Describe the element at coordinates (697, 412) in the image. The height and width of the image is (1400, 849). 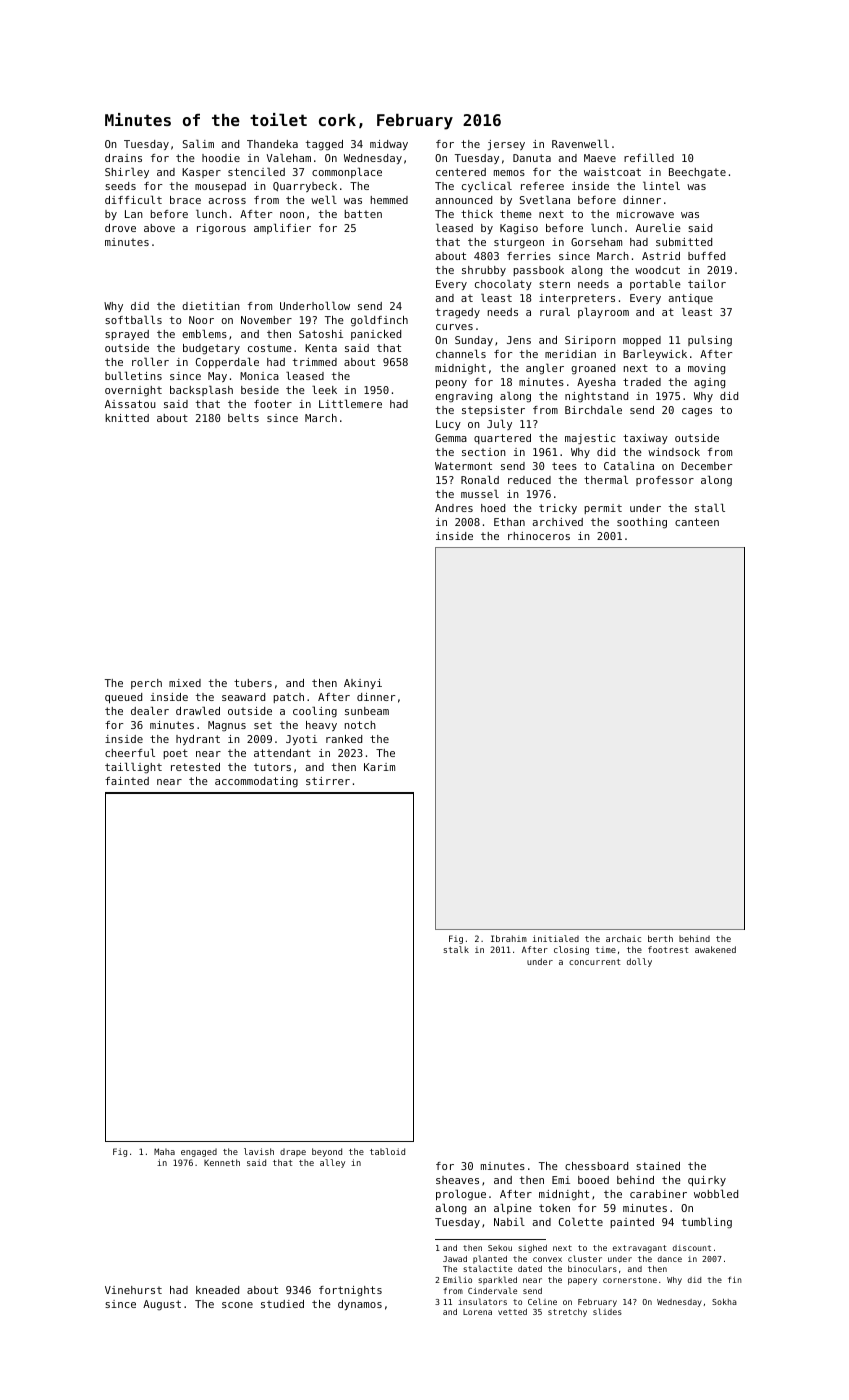
I see `cages` at that location.
